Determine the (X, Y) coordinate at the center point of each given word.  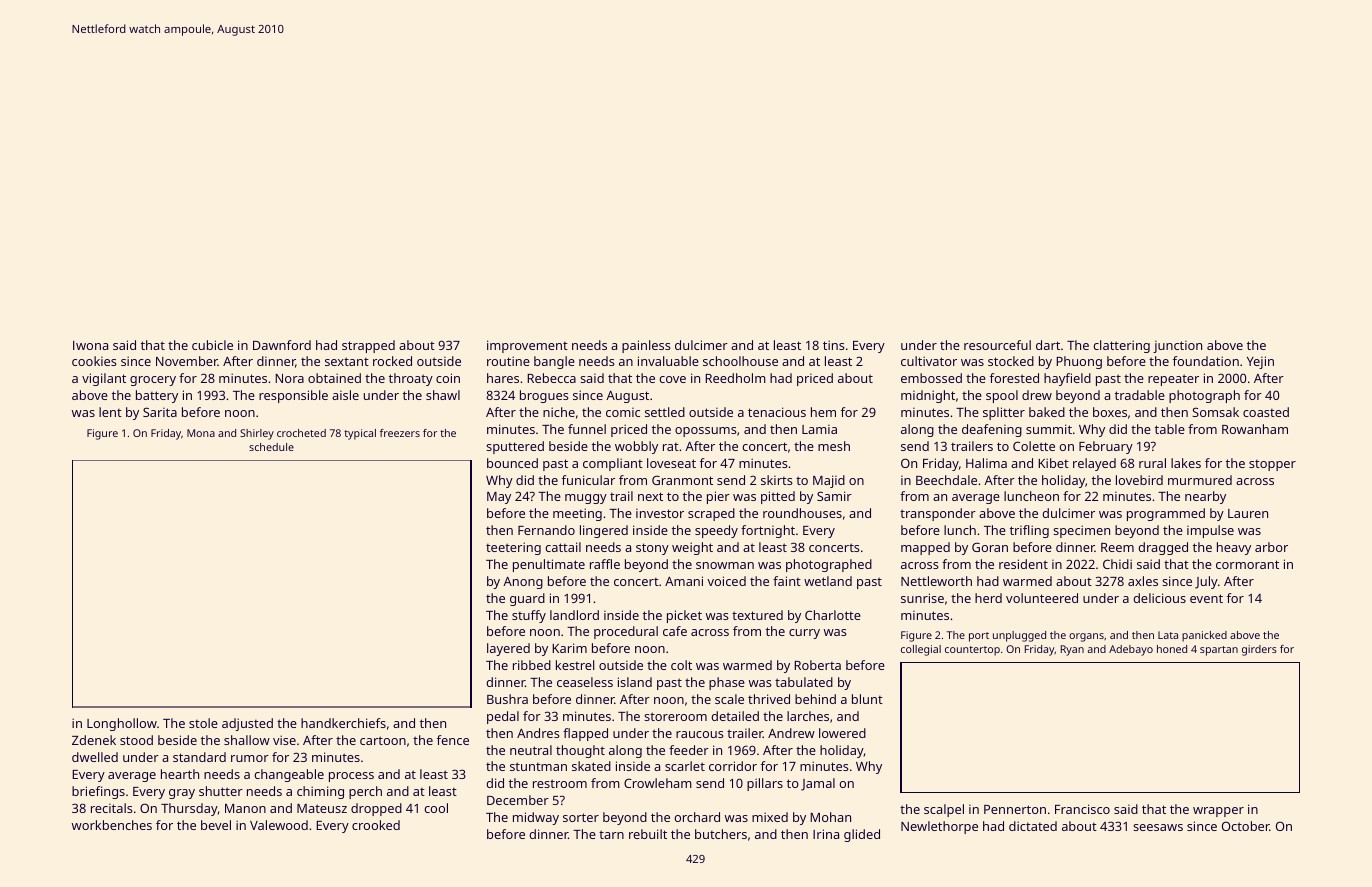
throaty (411, 379)
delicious (1159, 598)
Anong (523, 583)
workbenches (112, 825)
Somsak (1215, 412)
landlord (574, 615)
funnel (587, 429)
